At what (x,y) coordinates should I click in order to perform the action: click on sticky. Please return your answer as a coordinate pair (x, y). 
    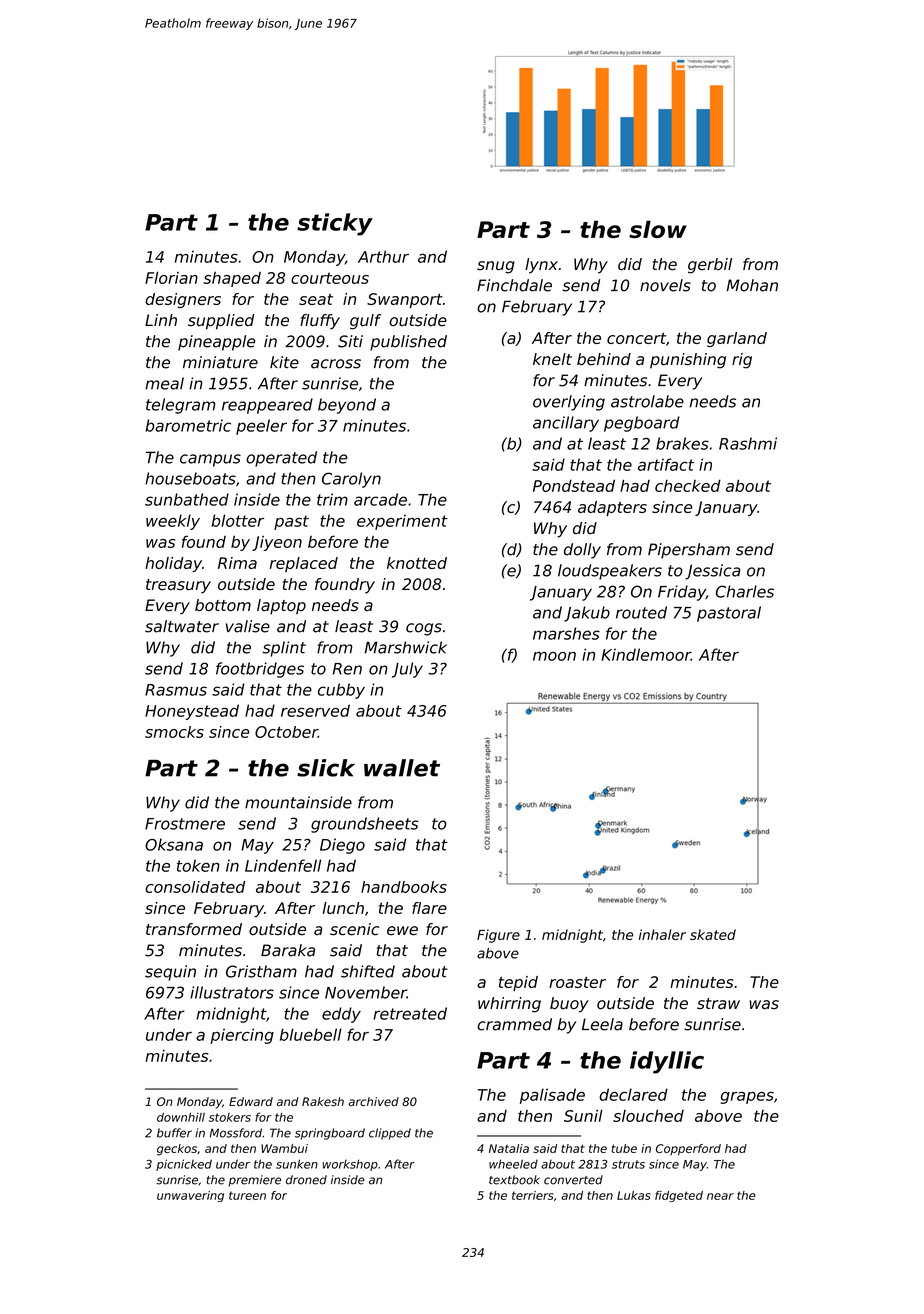
    Looking at the image, I should click on (335, 224).
